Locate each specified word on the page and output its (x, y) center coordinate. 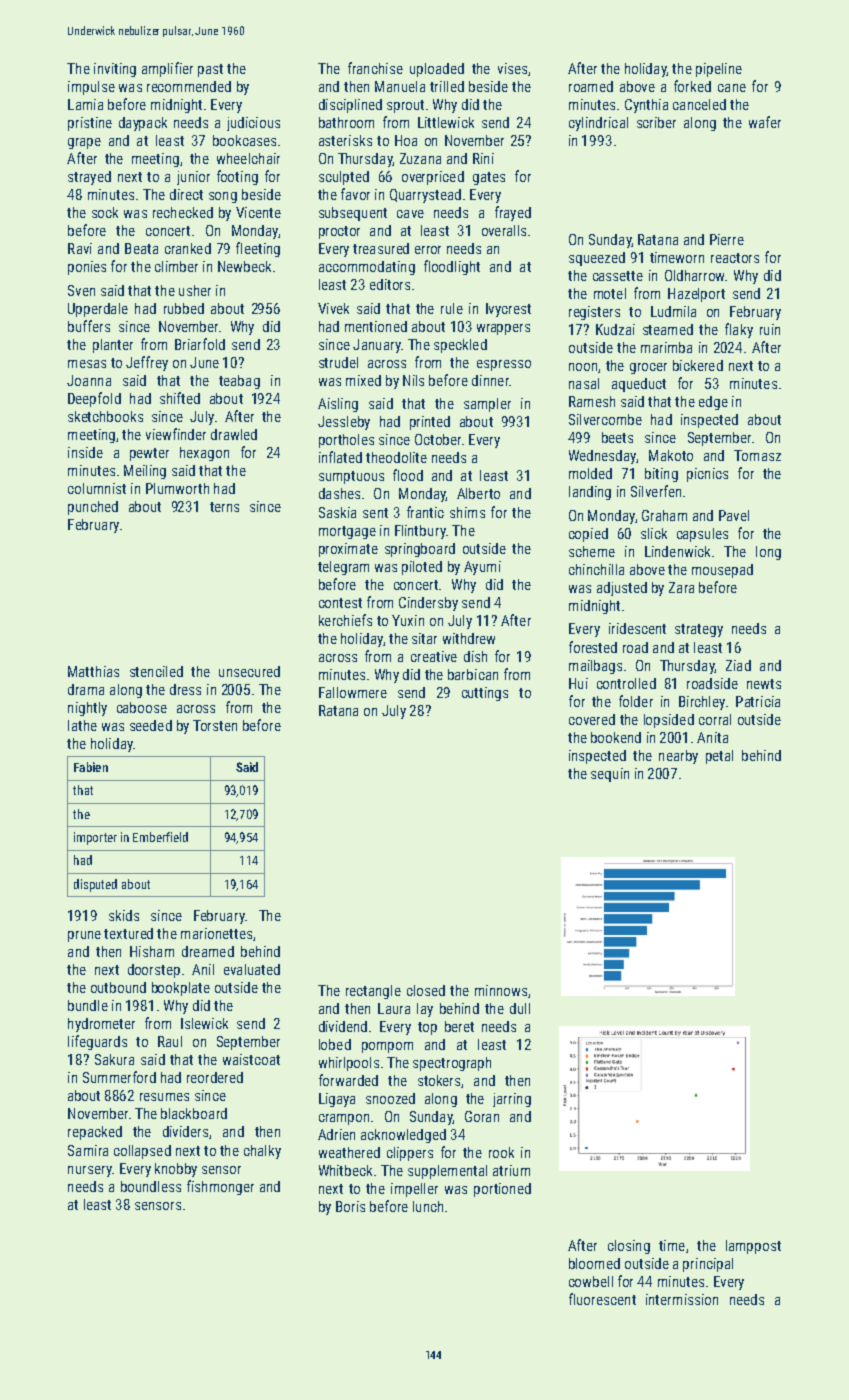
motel (610, 293)
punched (93, 508)
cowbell (591, 1281)
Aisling (338, 405)
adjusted (622, 589)
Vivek (333, 308)
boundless (151, 1186)
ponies (87, 268)
